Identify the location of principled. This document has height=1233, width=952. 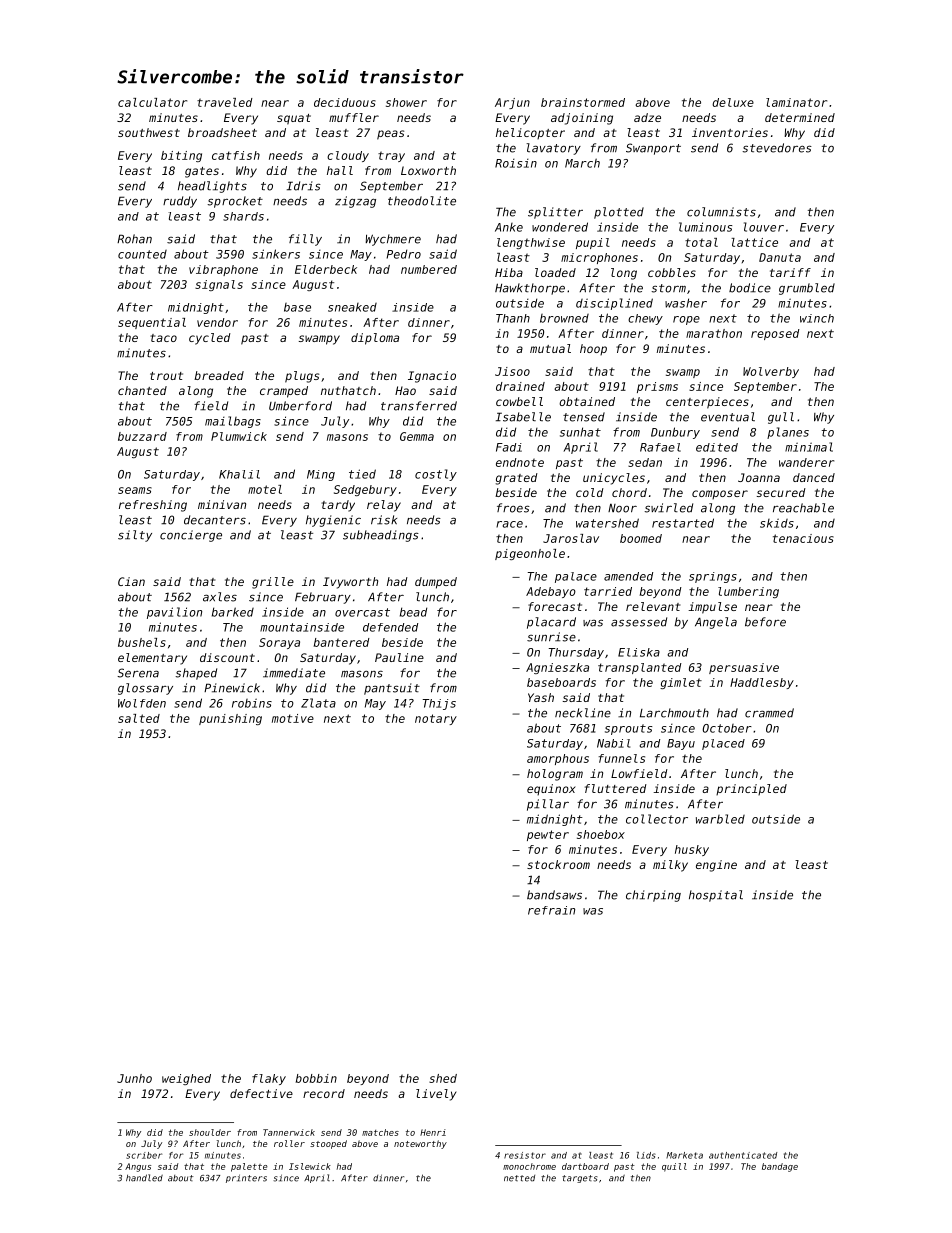
(751, 789).
